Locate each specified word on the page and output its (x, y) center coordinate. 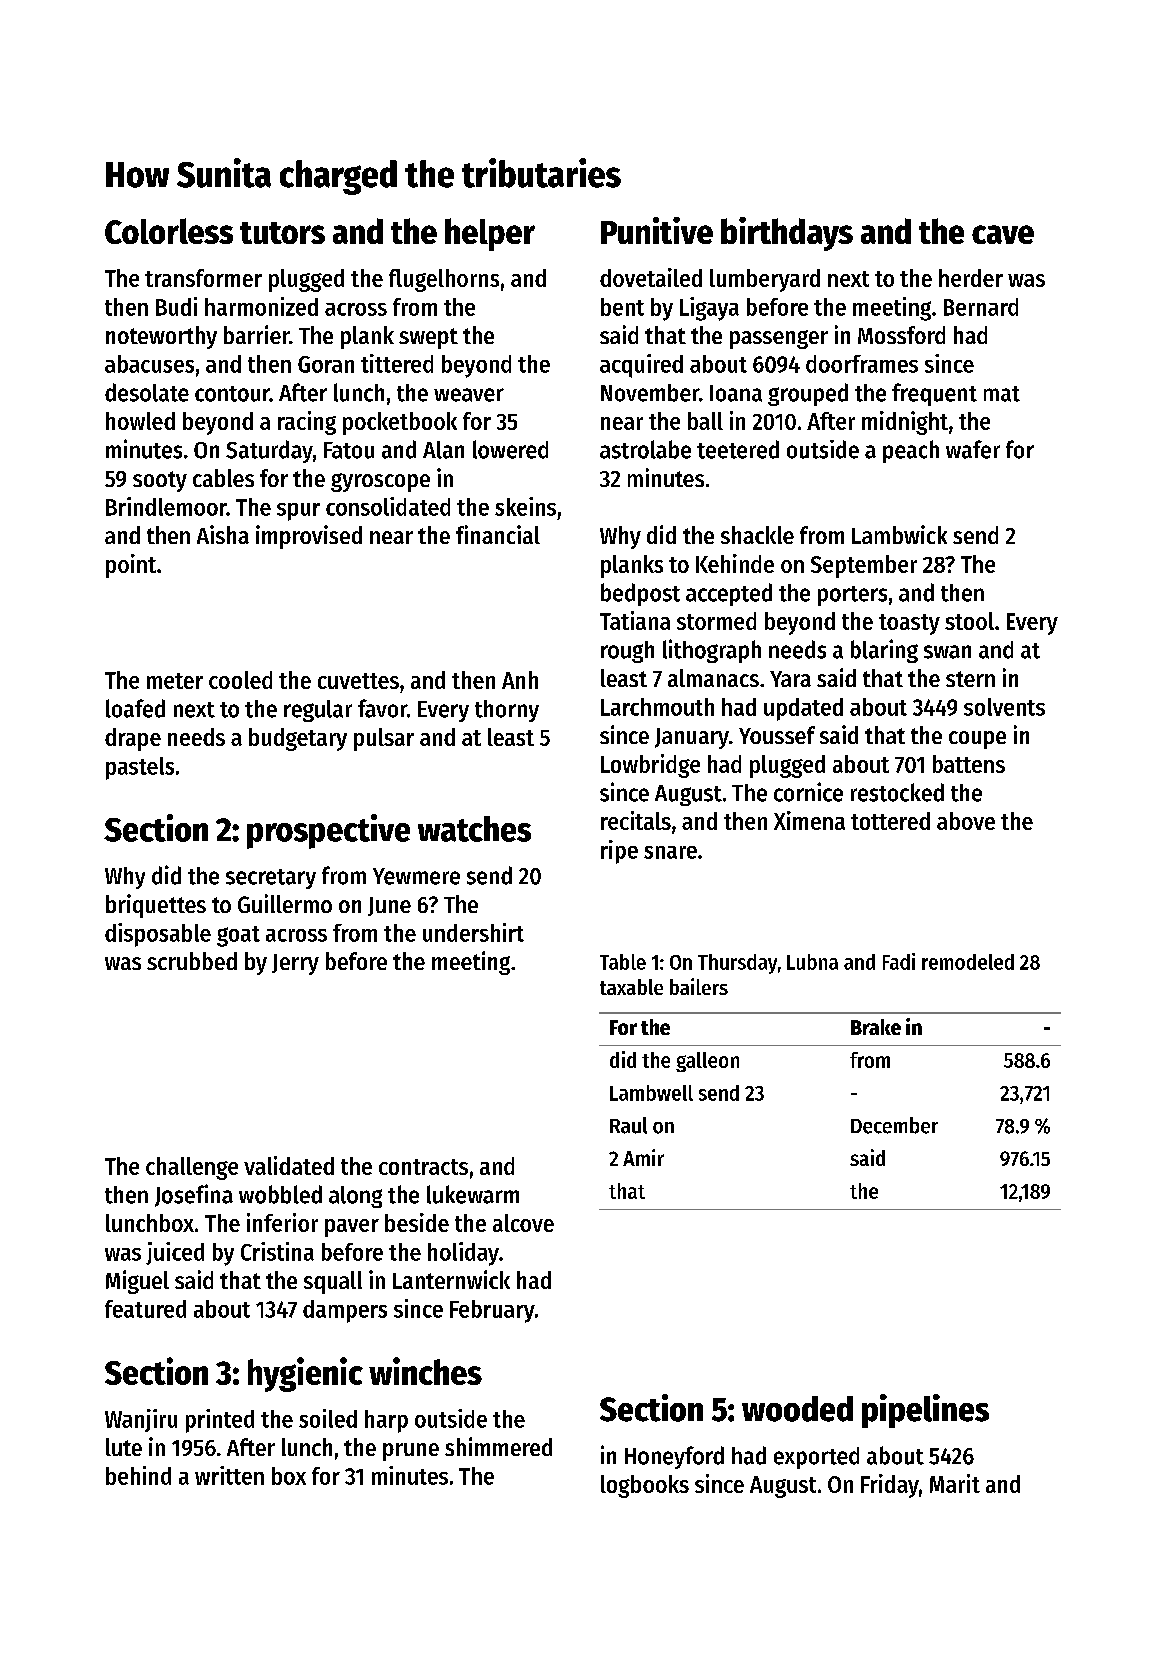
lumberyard (765, 280)
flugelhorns (444, 280)
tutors (282, 233)
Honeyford (674, 1457)
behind (138, 1475)
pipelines (925, 1411)
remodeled (968, 962)
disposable (158, 935)
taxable (631, 987)
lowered (510, 449)
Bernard (981, 307)
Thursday (737, 964)
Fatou (349, 450)
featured (145, 1309)
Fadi (899, 961)
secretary (271, 879)
